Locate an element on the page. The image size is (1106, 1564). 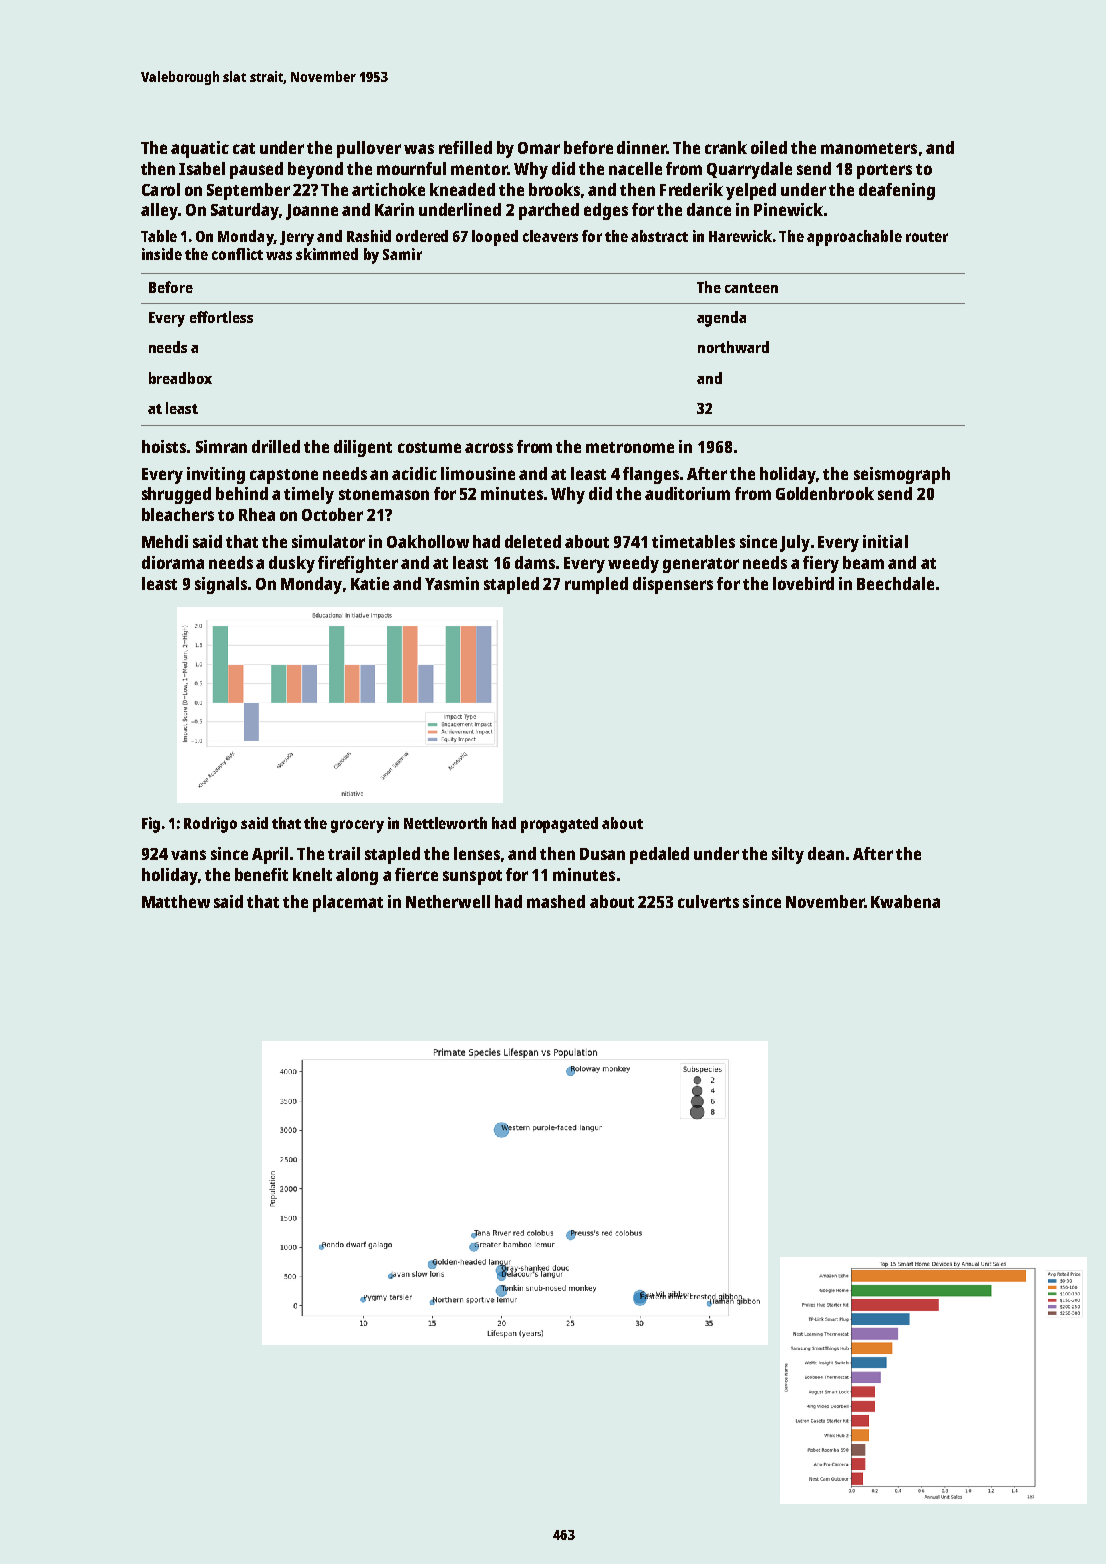
canteen is located at coordinates (751, 288).
